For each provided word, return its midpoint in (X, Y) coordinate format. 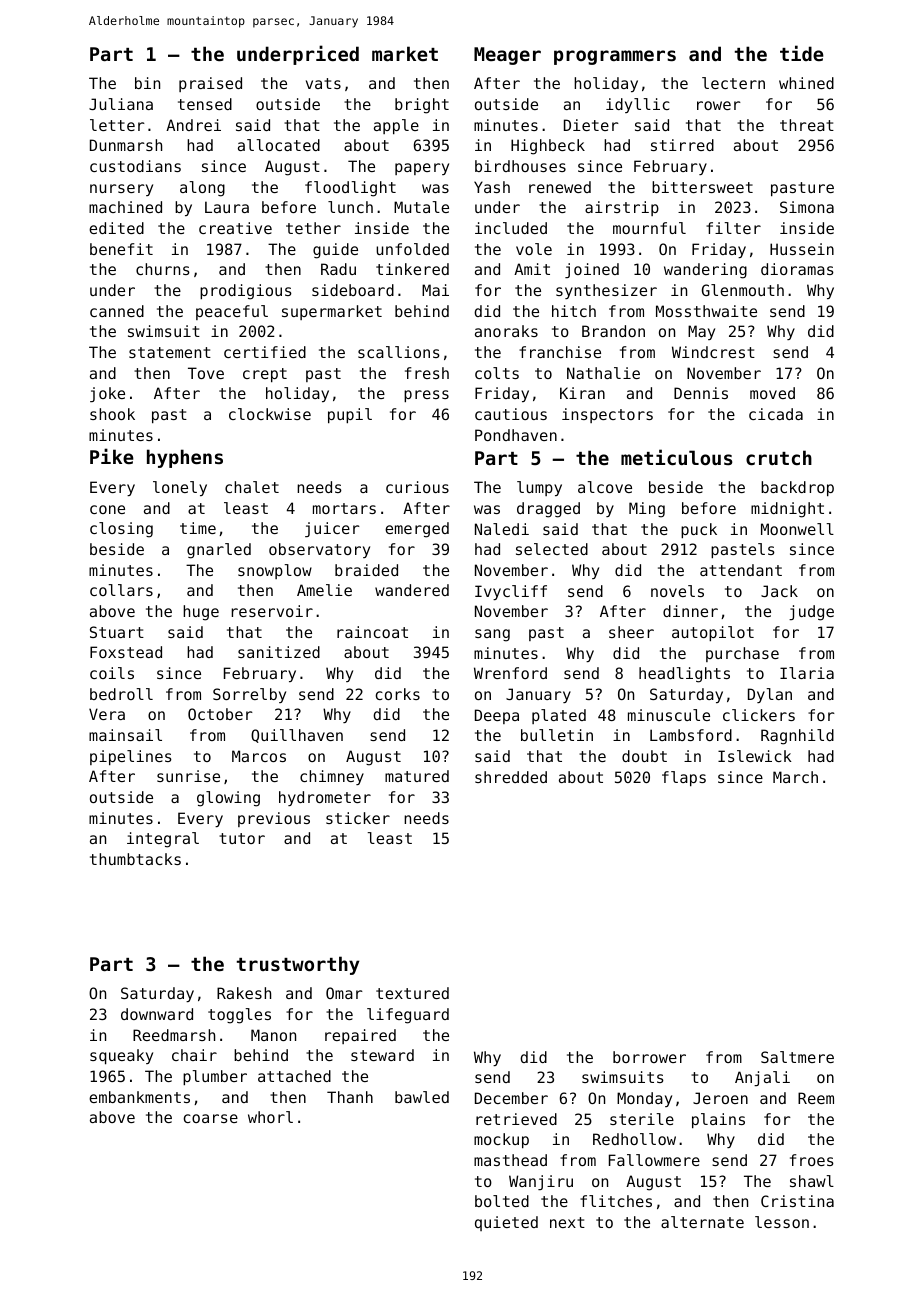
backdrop (797, 488)
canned (117, 311)
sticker (358, 818)
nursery (121, 190)
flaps (684, 778)
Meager (507, 56)
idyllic (638, 105)
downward (157, 1014)
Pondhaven (516, 435)
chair (194, 1055)
